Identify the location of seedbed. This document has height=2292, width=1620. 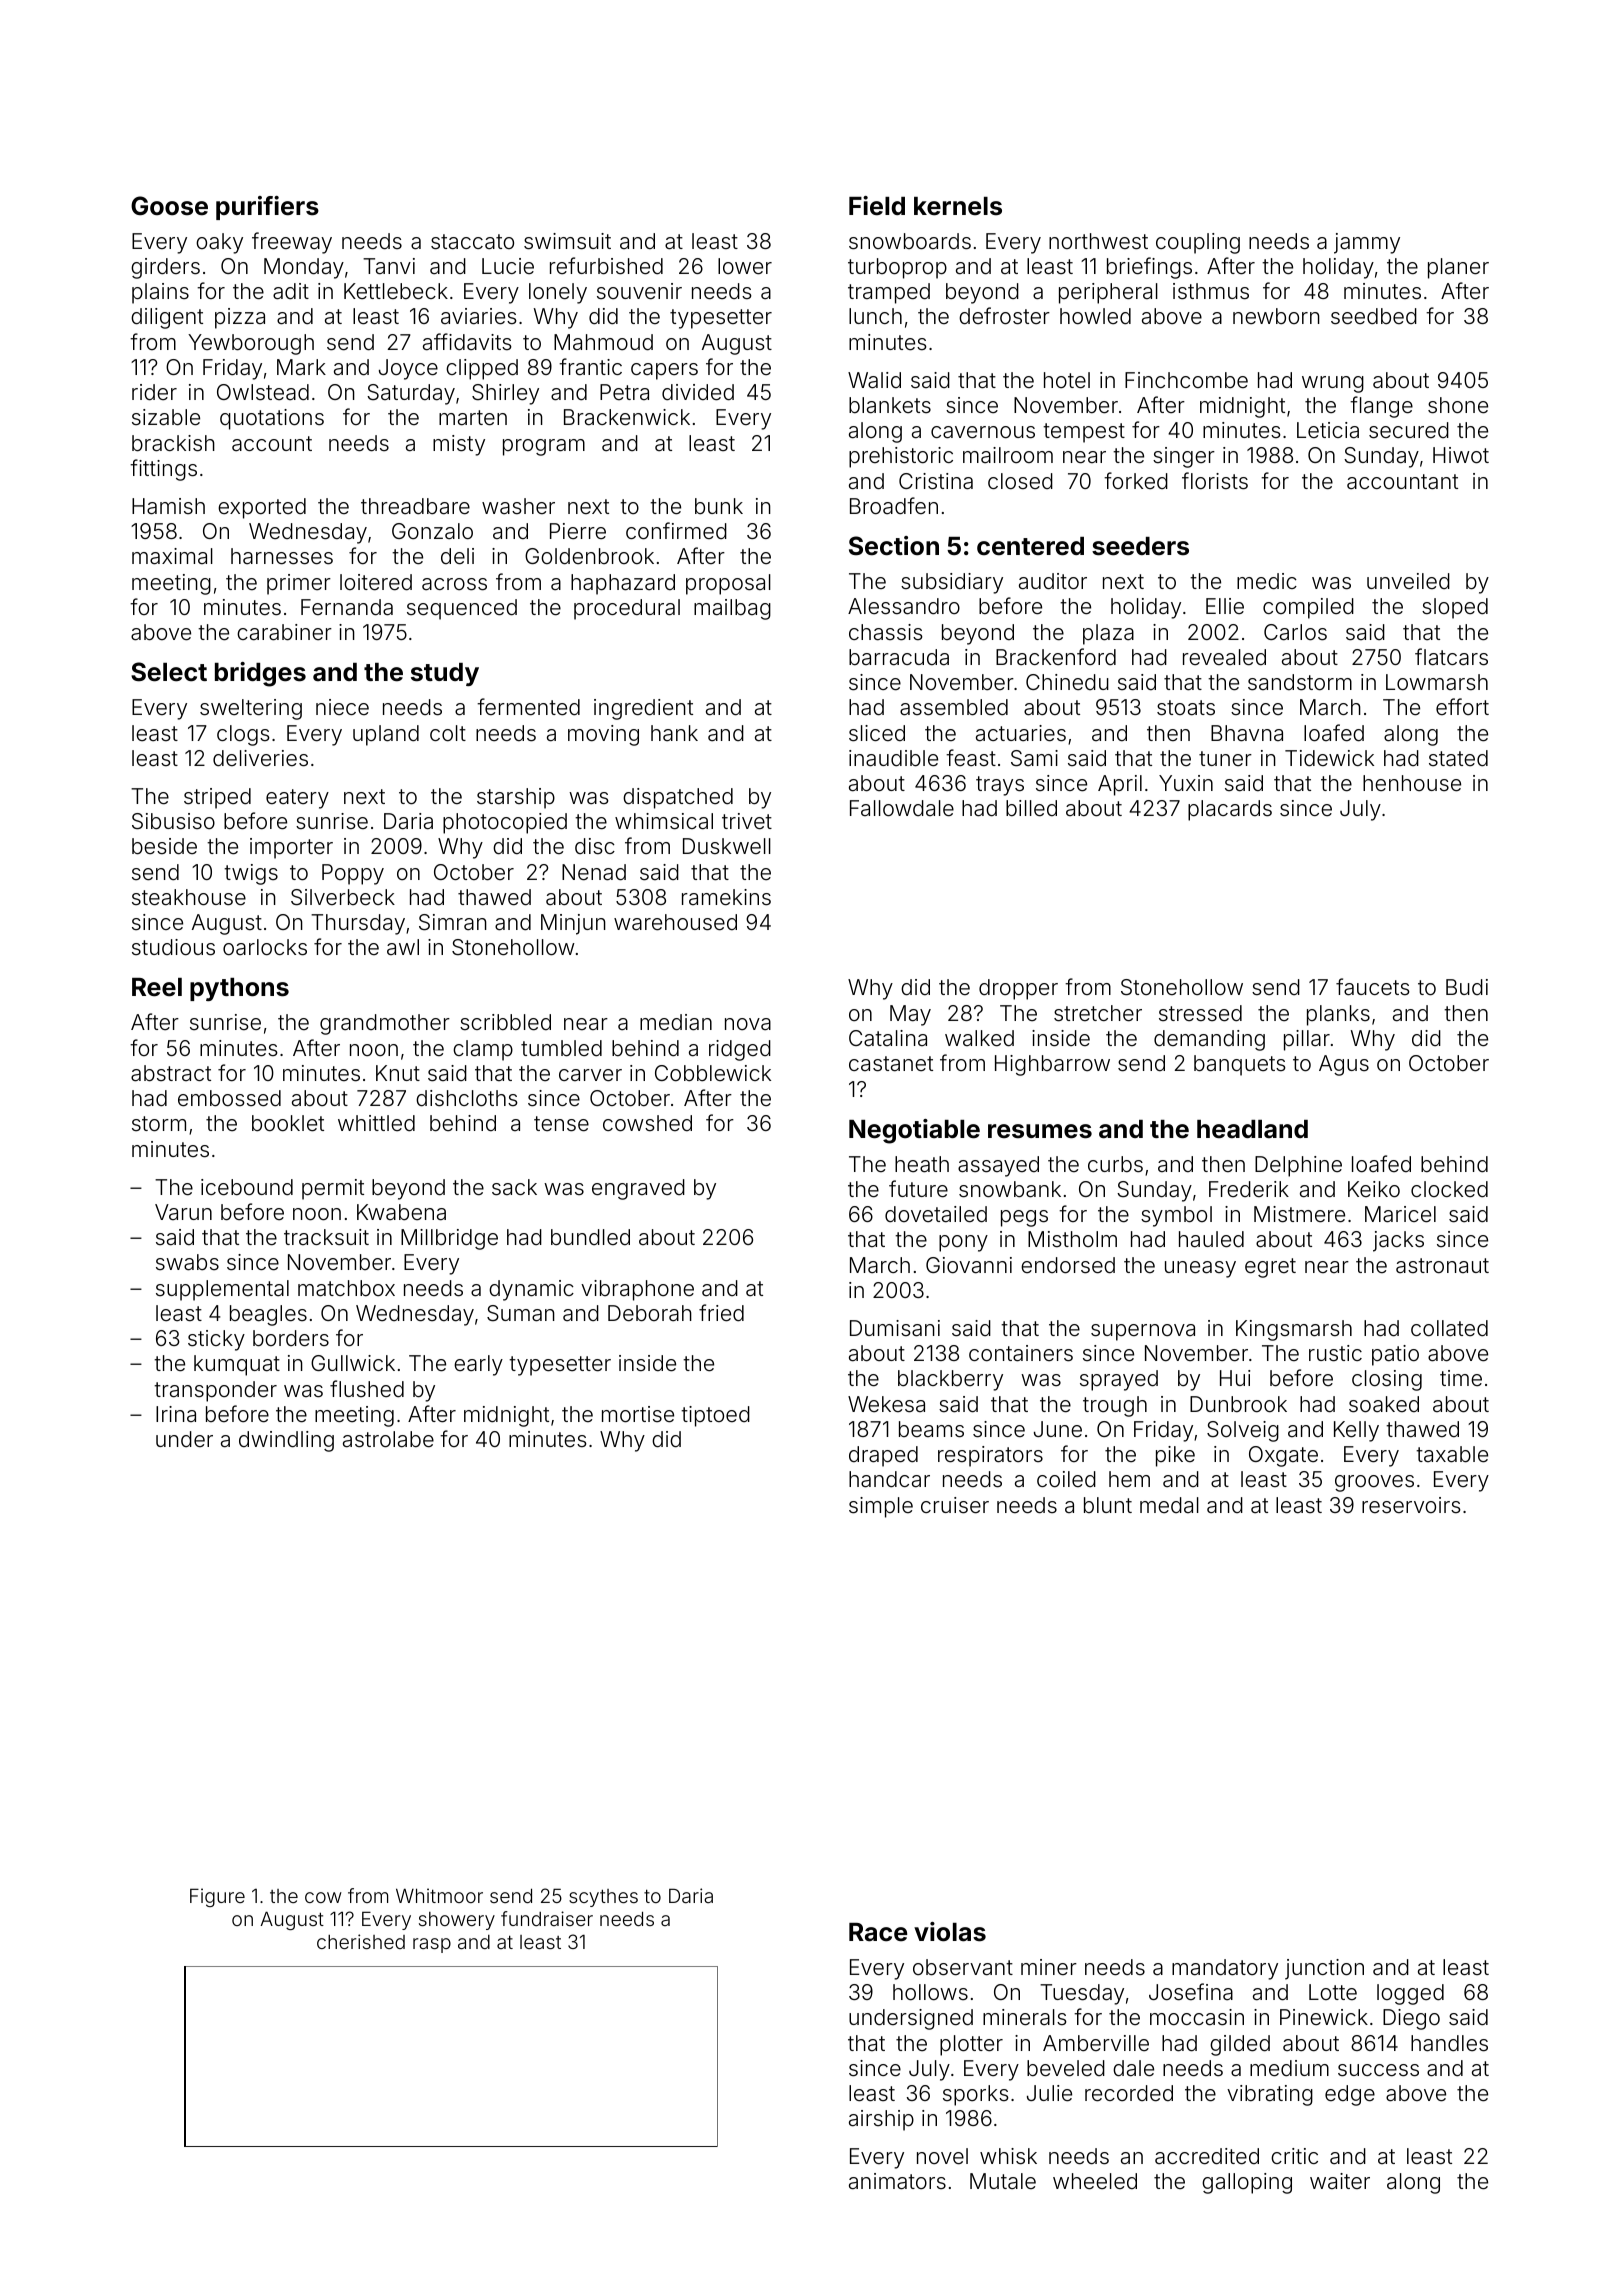
(1374, 316).
